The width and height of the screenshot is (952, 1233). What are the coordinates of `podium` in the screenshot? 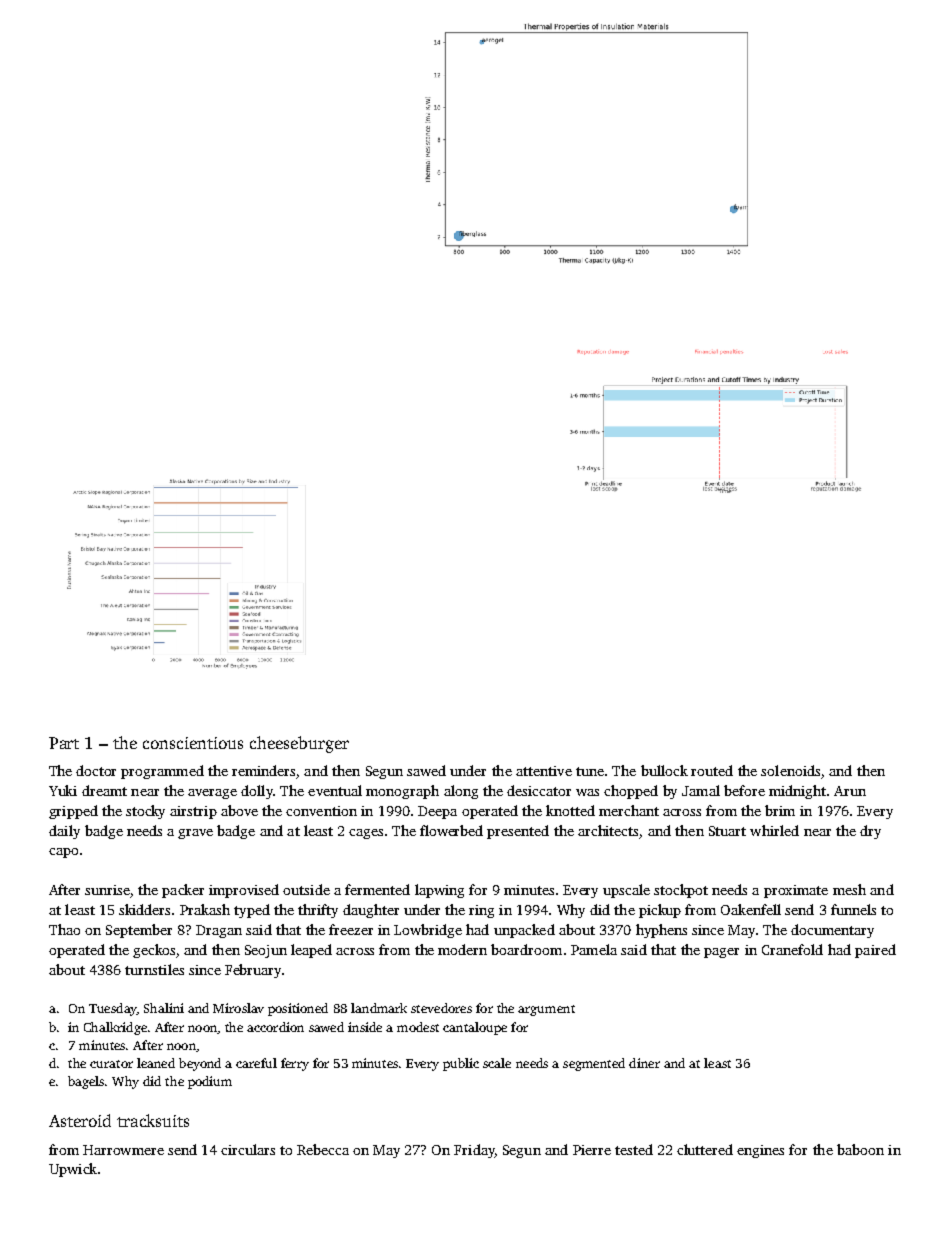 It's located at (210, 1082).
